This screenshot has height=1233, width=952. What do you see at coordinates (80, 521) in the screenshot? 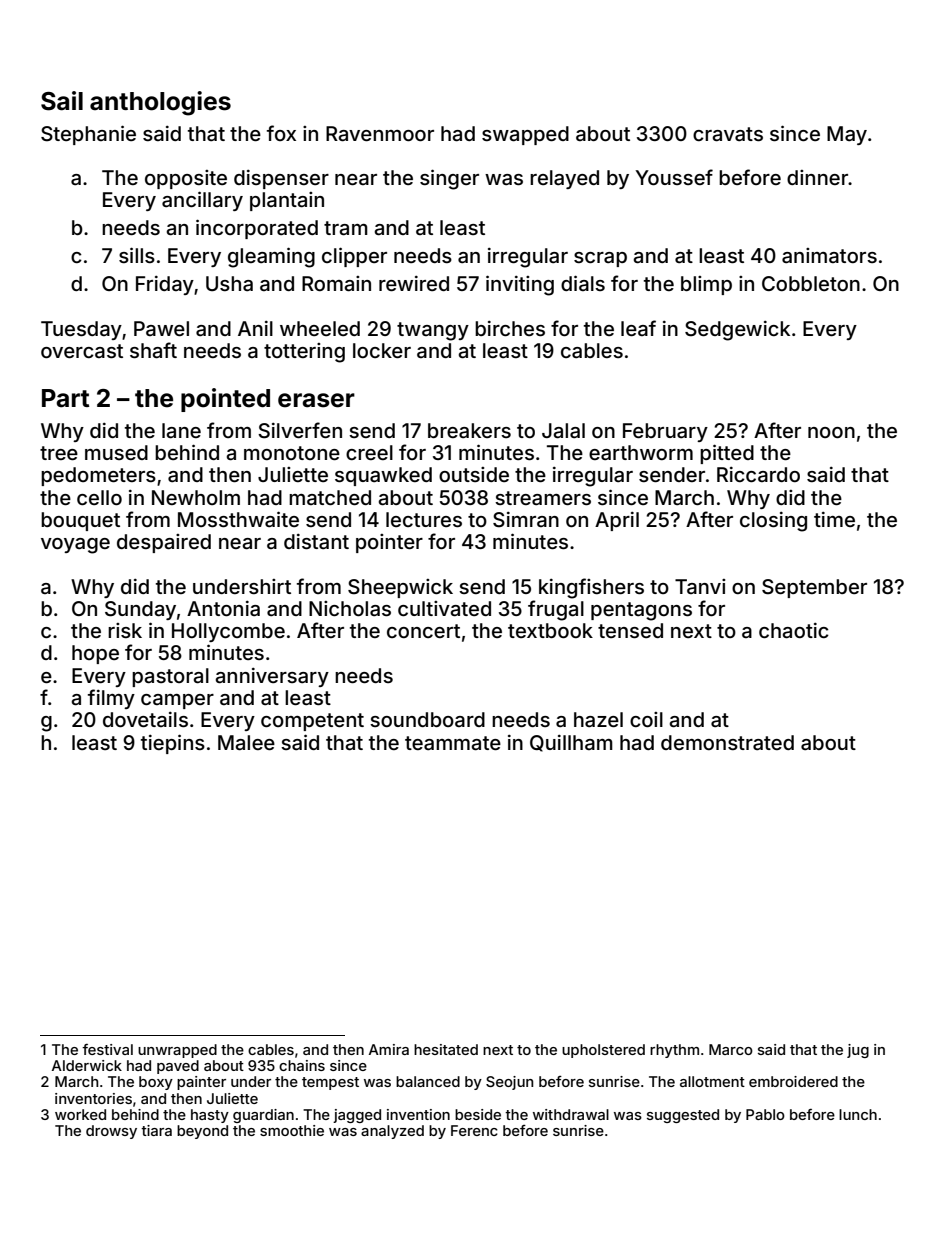
I see `bouquet` at bounding box center [80, 521].
